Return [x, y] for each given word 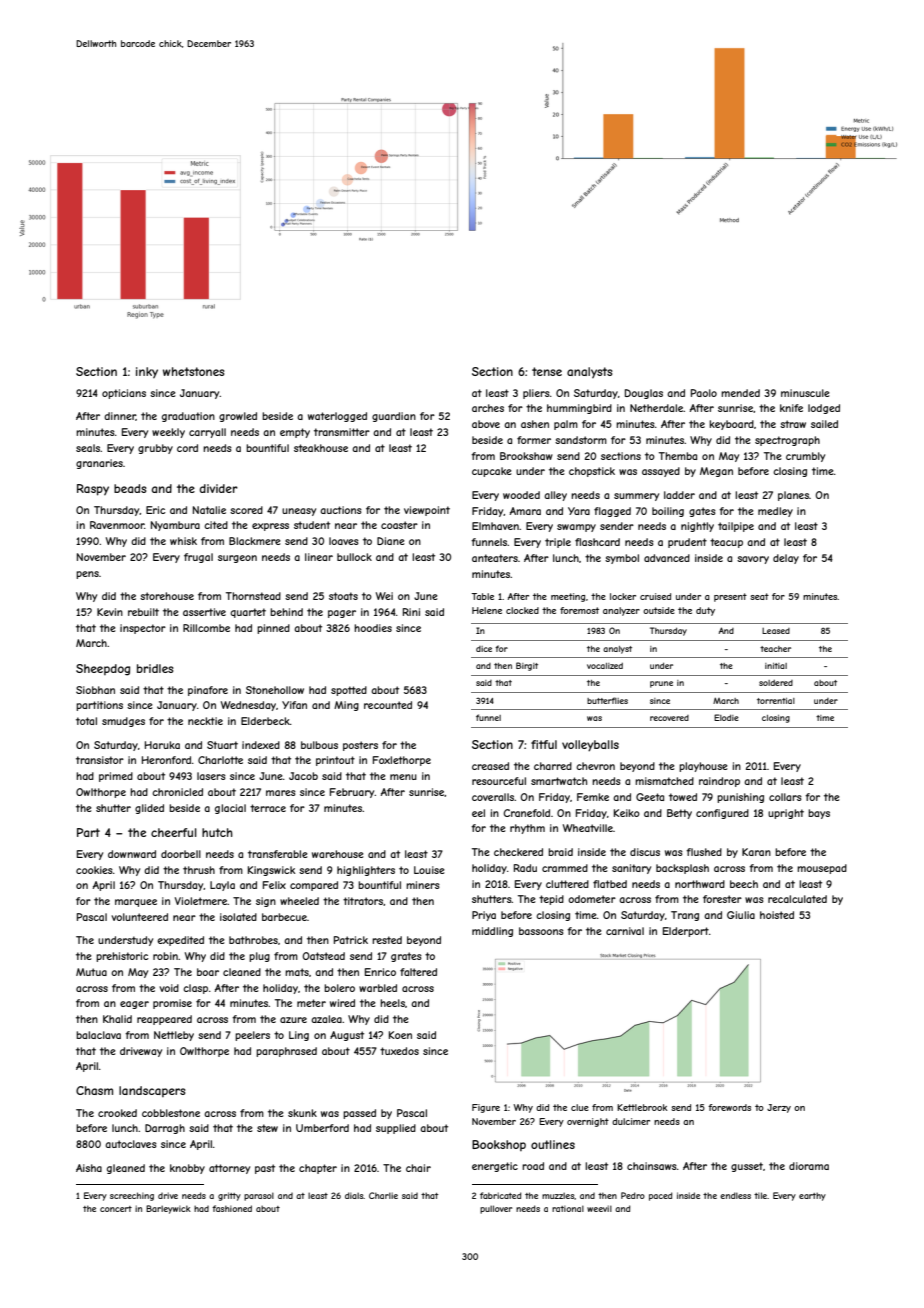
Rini [411, 612]
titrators [363, 901]
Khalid [117, 1019]
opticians [124, 394]
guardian [394, 417]
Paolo [704, 393]
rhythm [527, 829]
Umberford [322, 1128]
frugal [198, 558]
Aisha [89, 1168]
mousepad [822, 869]
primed [116, 777]
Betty [679, 814]
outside [659, 610]
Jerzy [779, 1108]
